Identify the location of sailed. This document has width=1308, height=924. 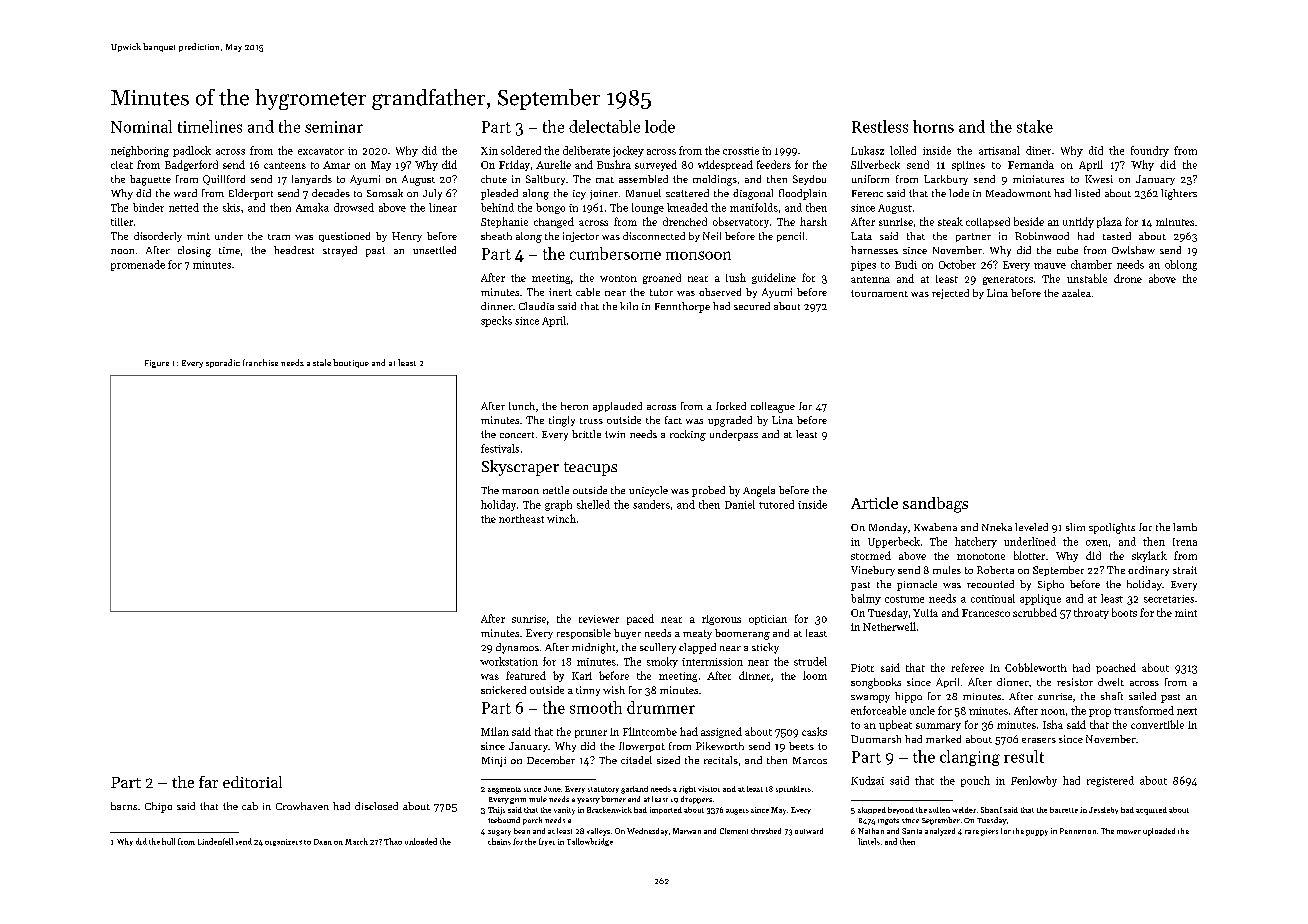
(1142, 696).
